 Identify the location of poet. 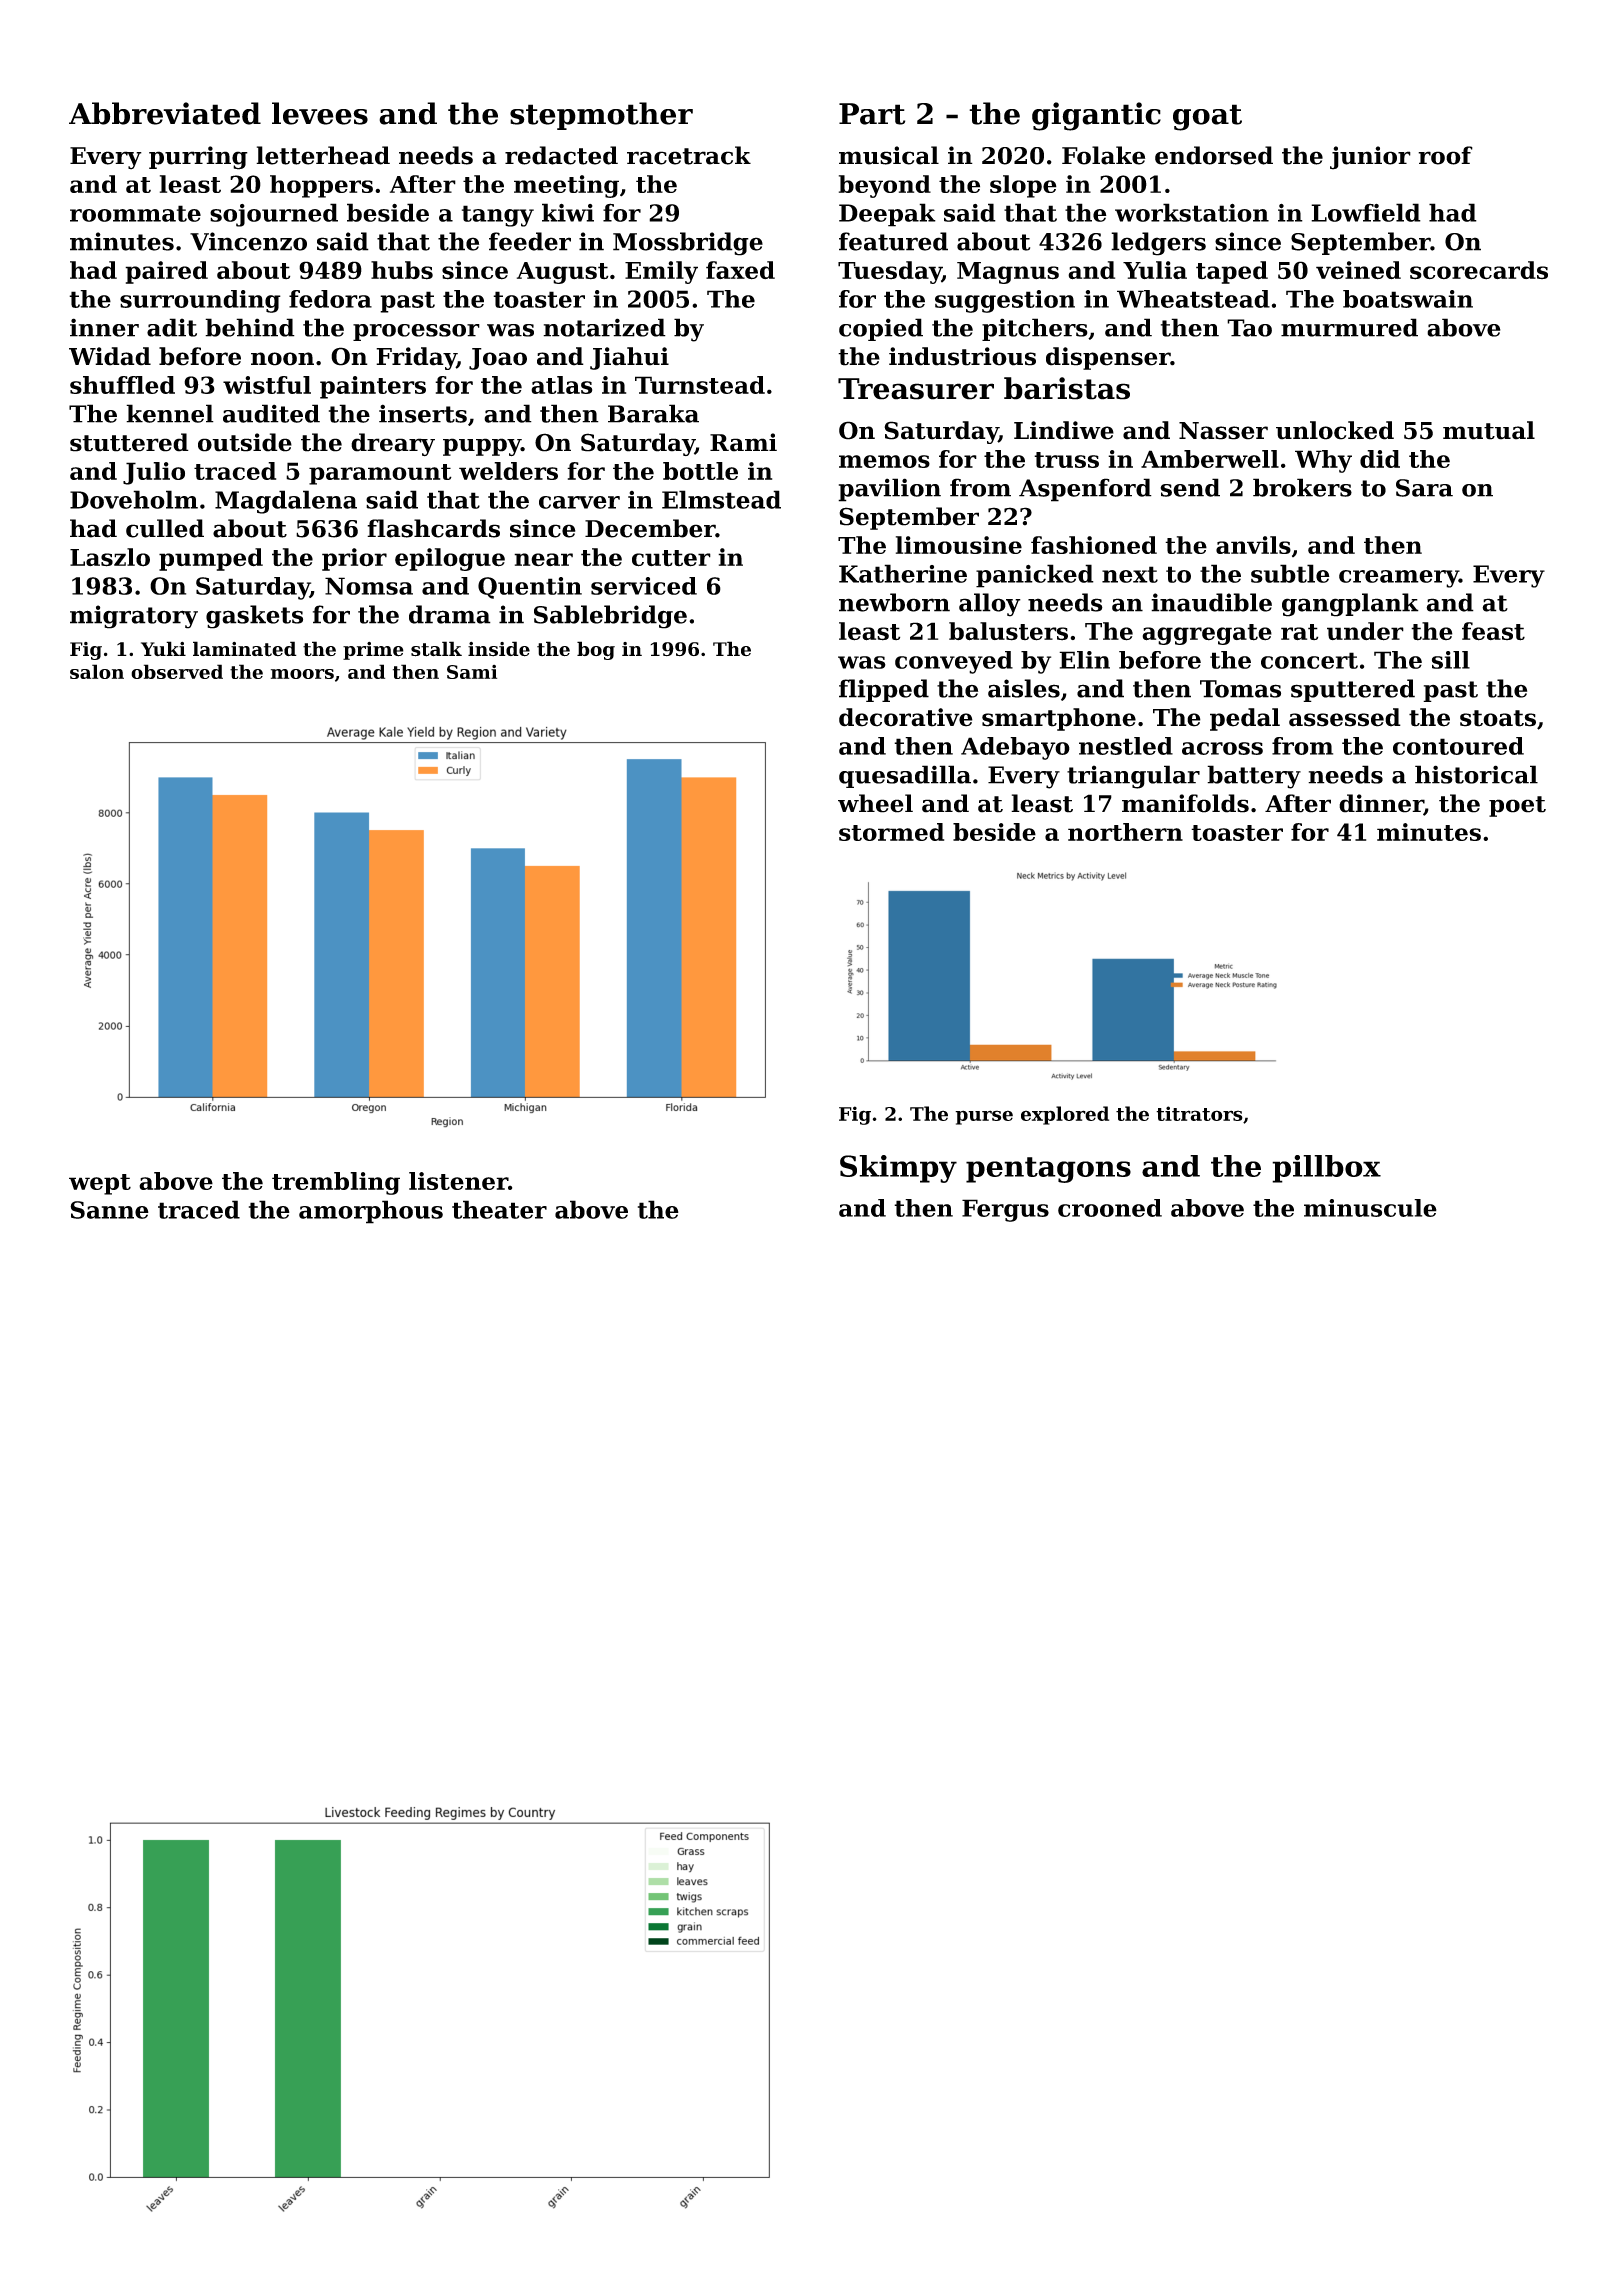
(1517, 806).
